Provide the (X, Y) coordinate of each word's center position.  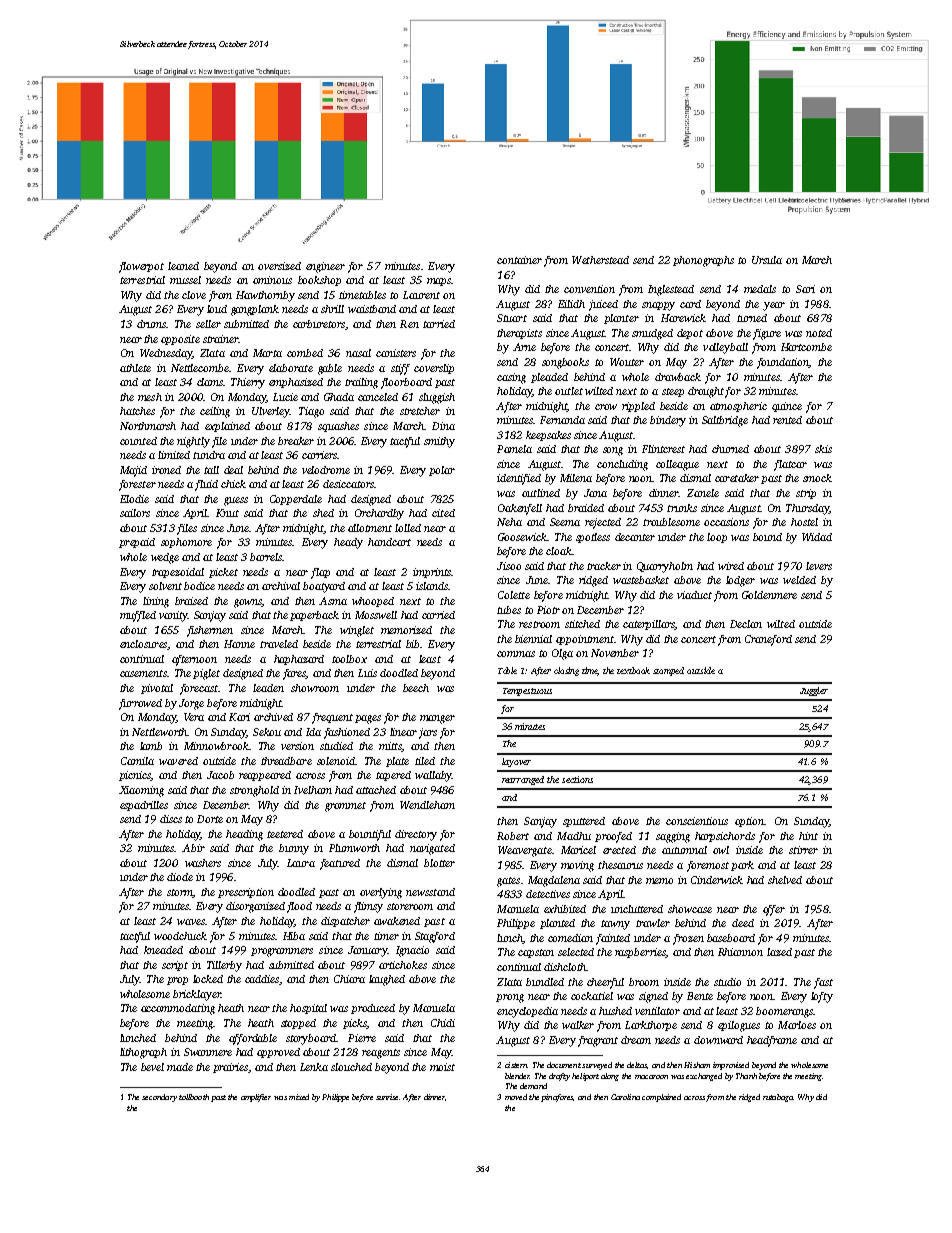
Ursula (767, 260)
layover (516, 762)
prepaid (137, 543)
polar (442, 471)
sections (577, 779)
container (519, 260)
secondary (159, 1098)
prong (510, 998)
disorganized (255, 907)
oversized (279, 266)
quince (787, 407)
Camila (137, 761)
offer (774, 910)
